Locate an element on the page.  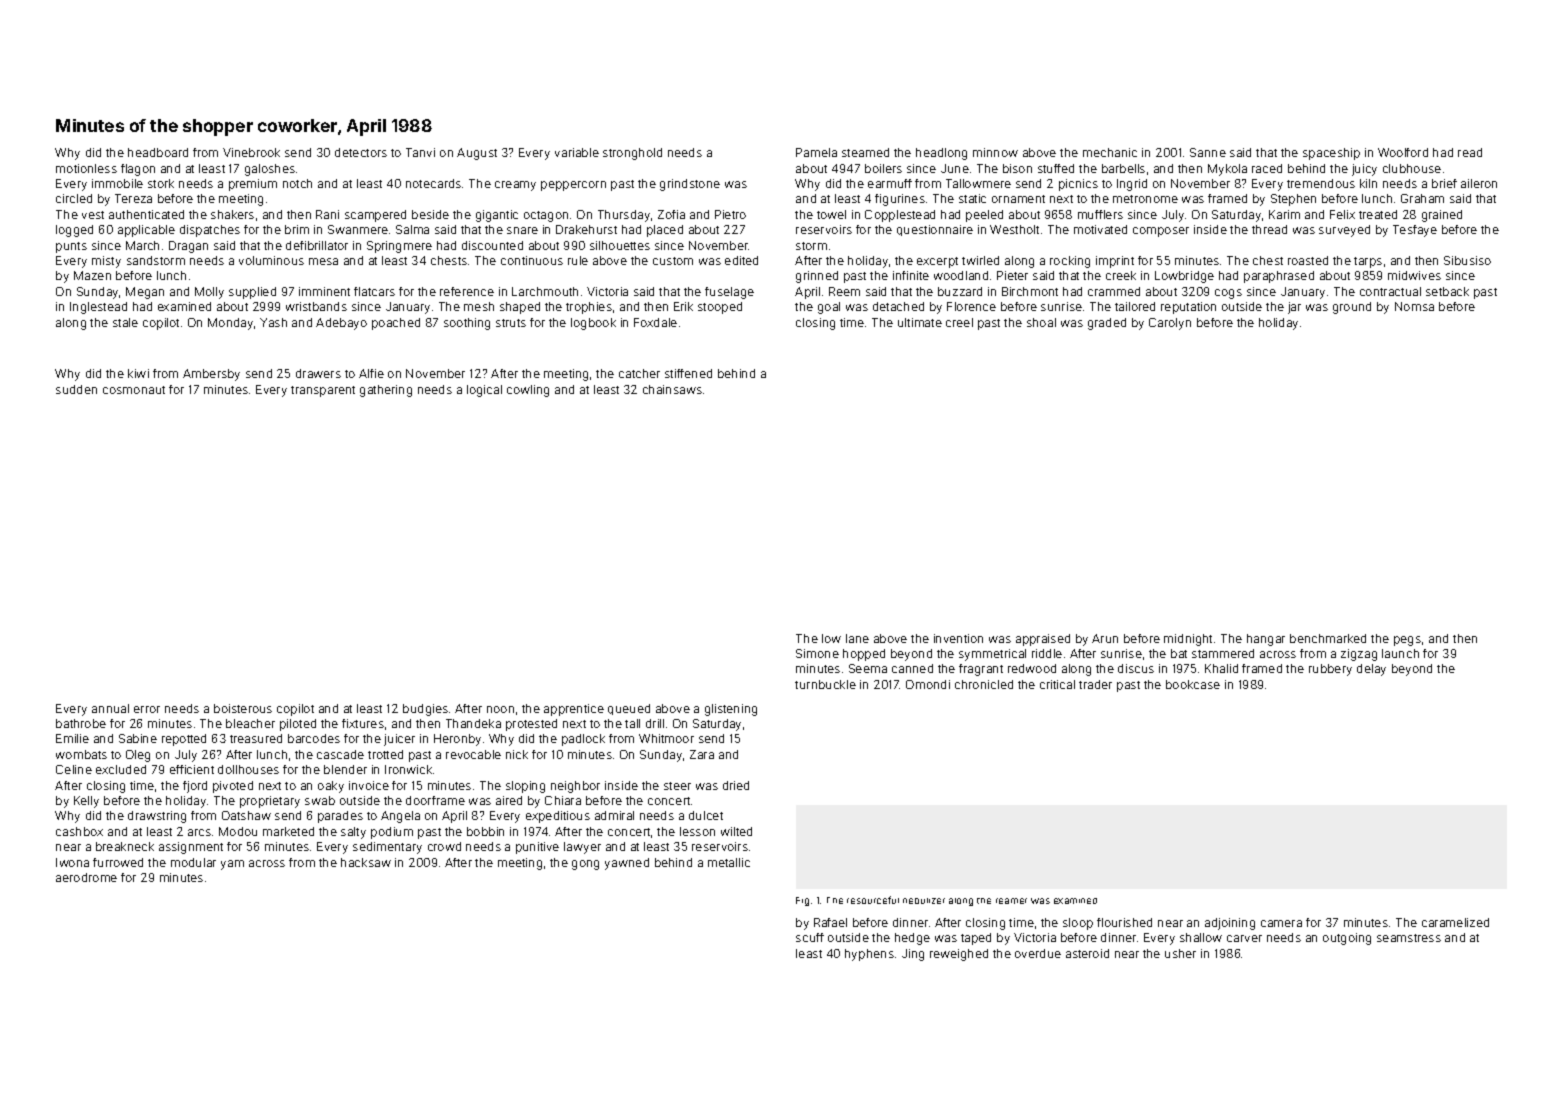
figurines is located at coordinates (900, 200).
